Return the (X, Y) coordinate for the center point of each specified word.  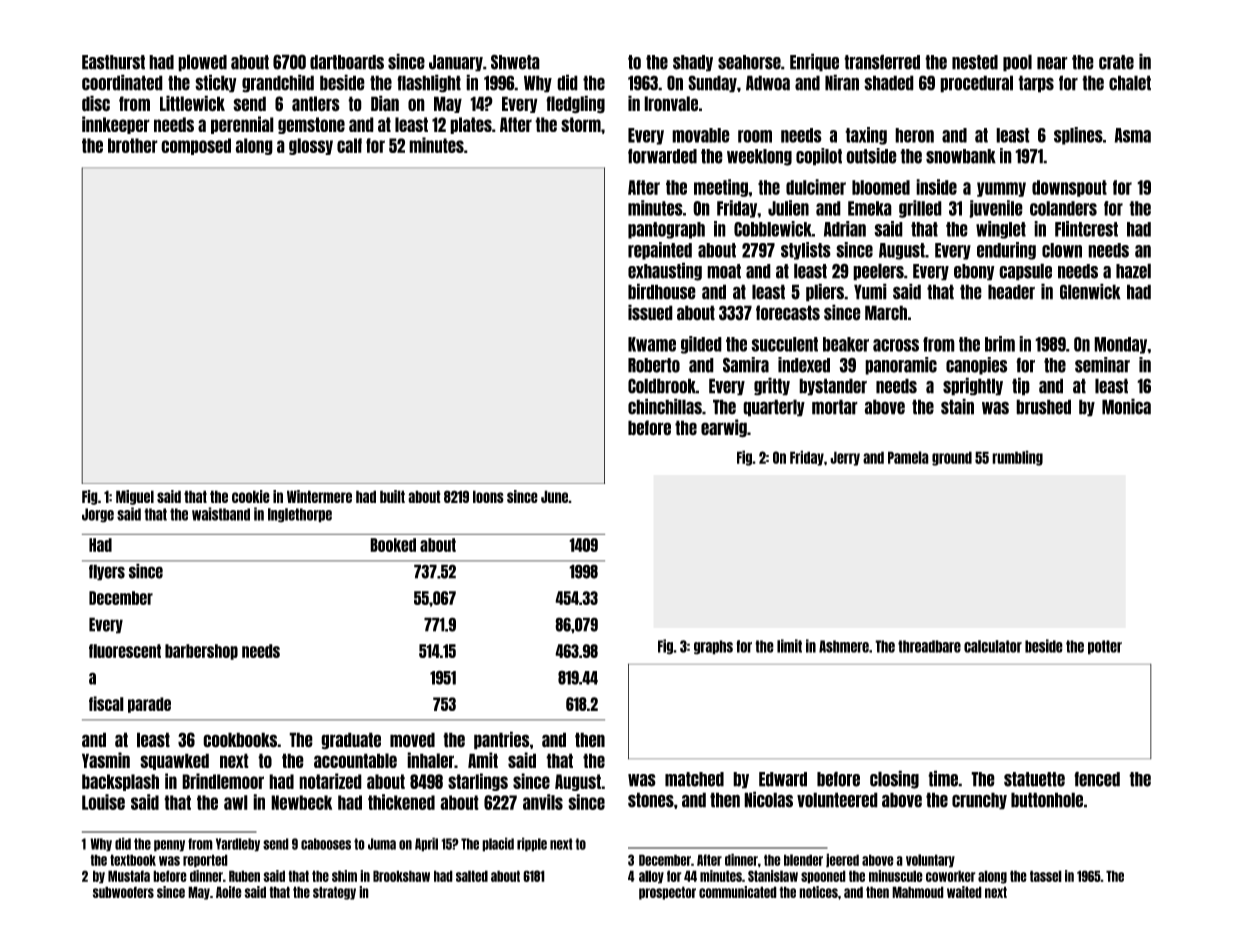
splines (1078, 136)
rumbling (1017, 458)
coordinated (122, 82)
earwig (724, 428)
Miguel (135, 497)
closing (894, 779)
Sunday (712, 84)
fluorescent (125, 651)
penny (169, 846)
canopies (976, 366)
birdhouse (662, 291)
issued (650, 312)
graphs (713, 647)
